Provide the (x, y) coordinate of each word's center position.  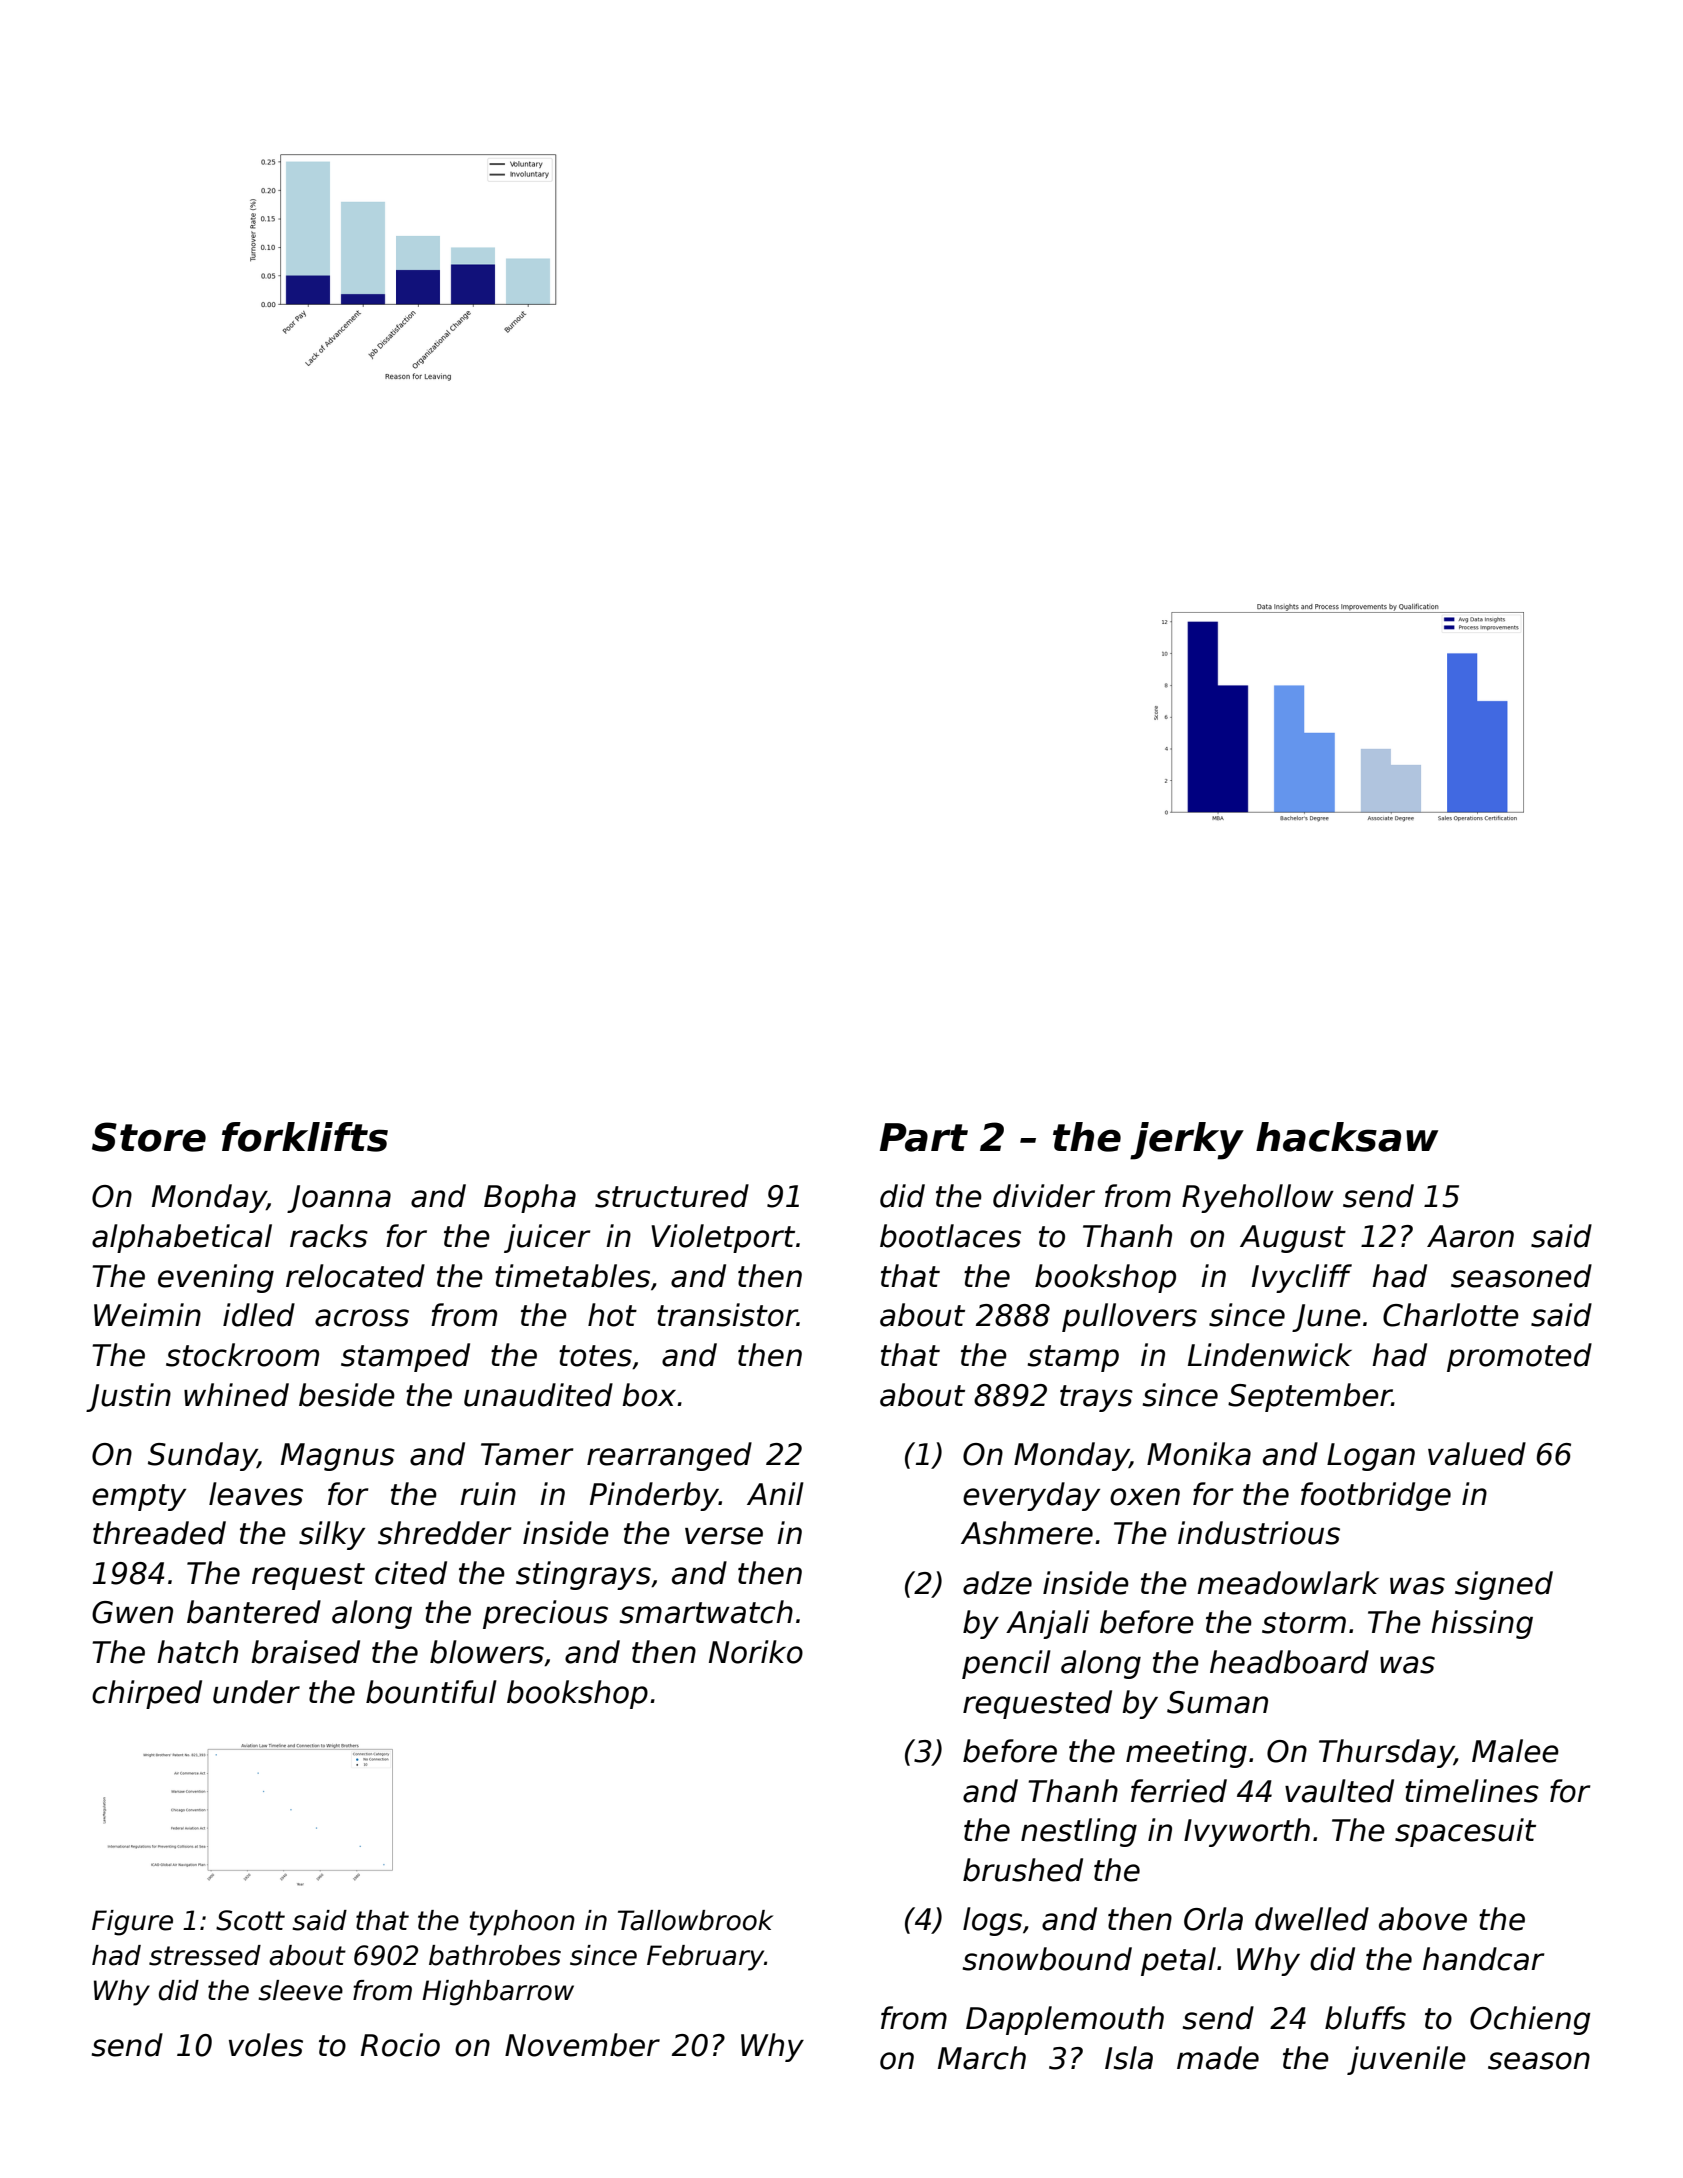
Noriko (756, 1652)
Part (924, 1137)
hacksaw (1347, 1137)
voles (266, 2045)
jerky (1187, 1141)
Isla (1129, 2058)
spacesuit (1465, 1832)
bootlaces (950, 1236)
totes (595, 1356)
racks (329, 1236)
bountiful (431, 1692)
